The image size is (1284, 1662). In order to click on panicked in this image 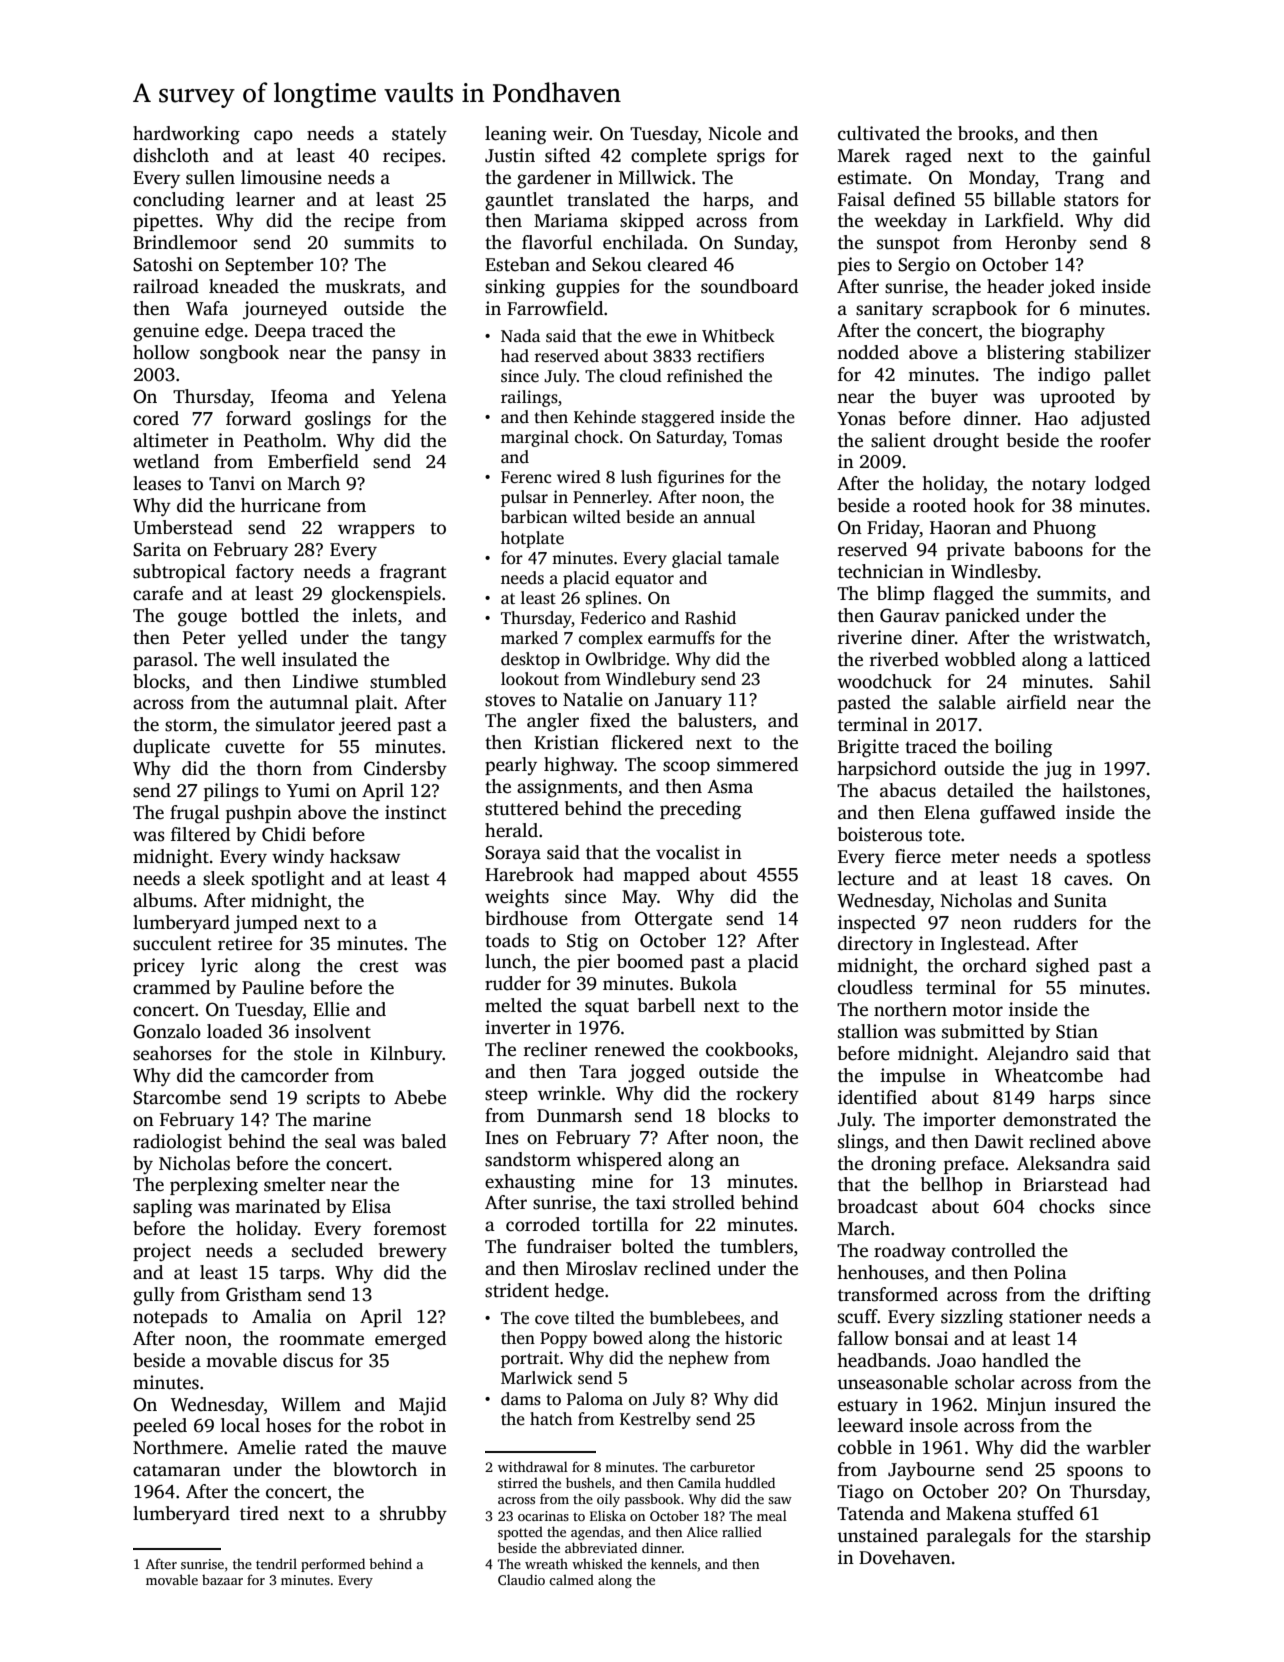, I will do `click(982, 617)`.
